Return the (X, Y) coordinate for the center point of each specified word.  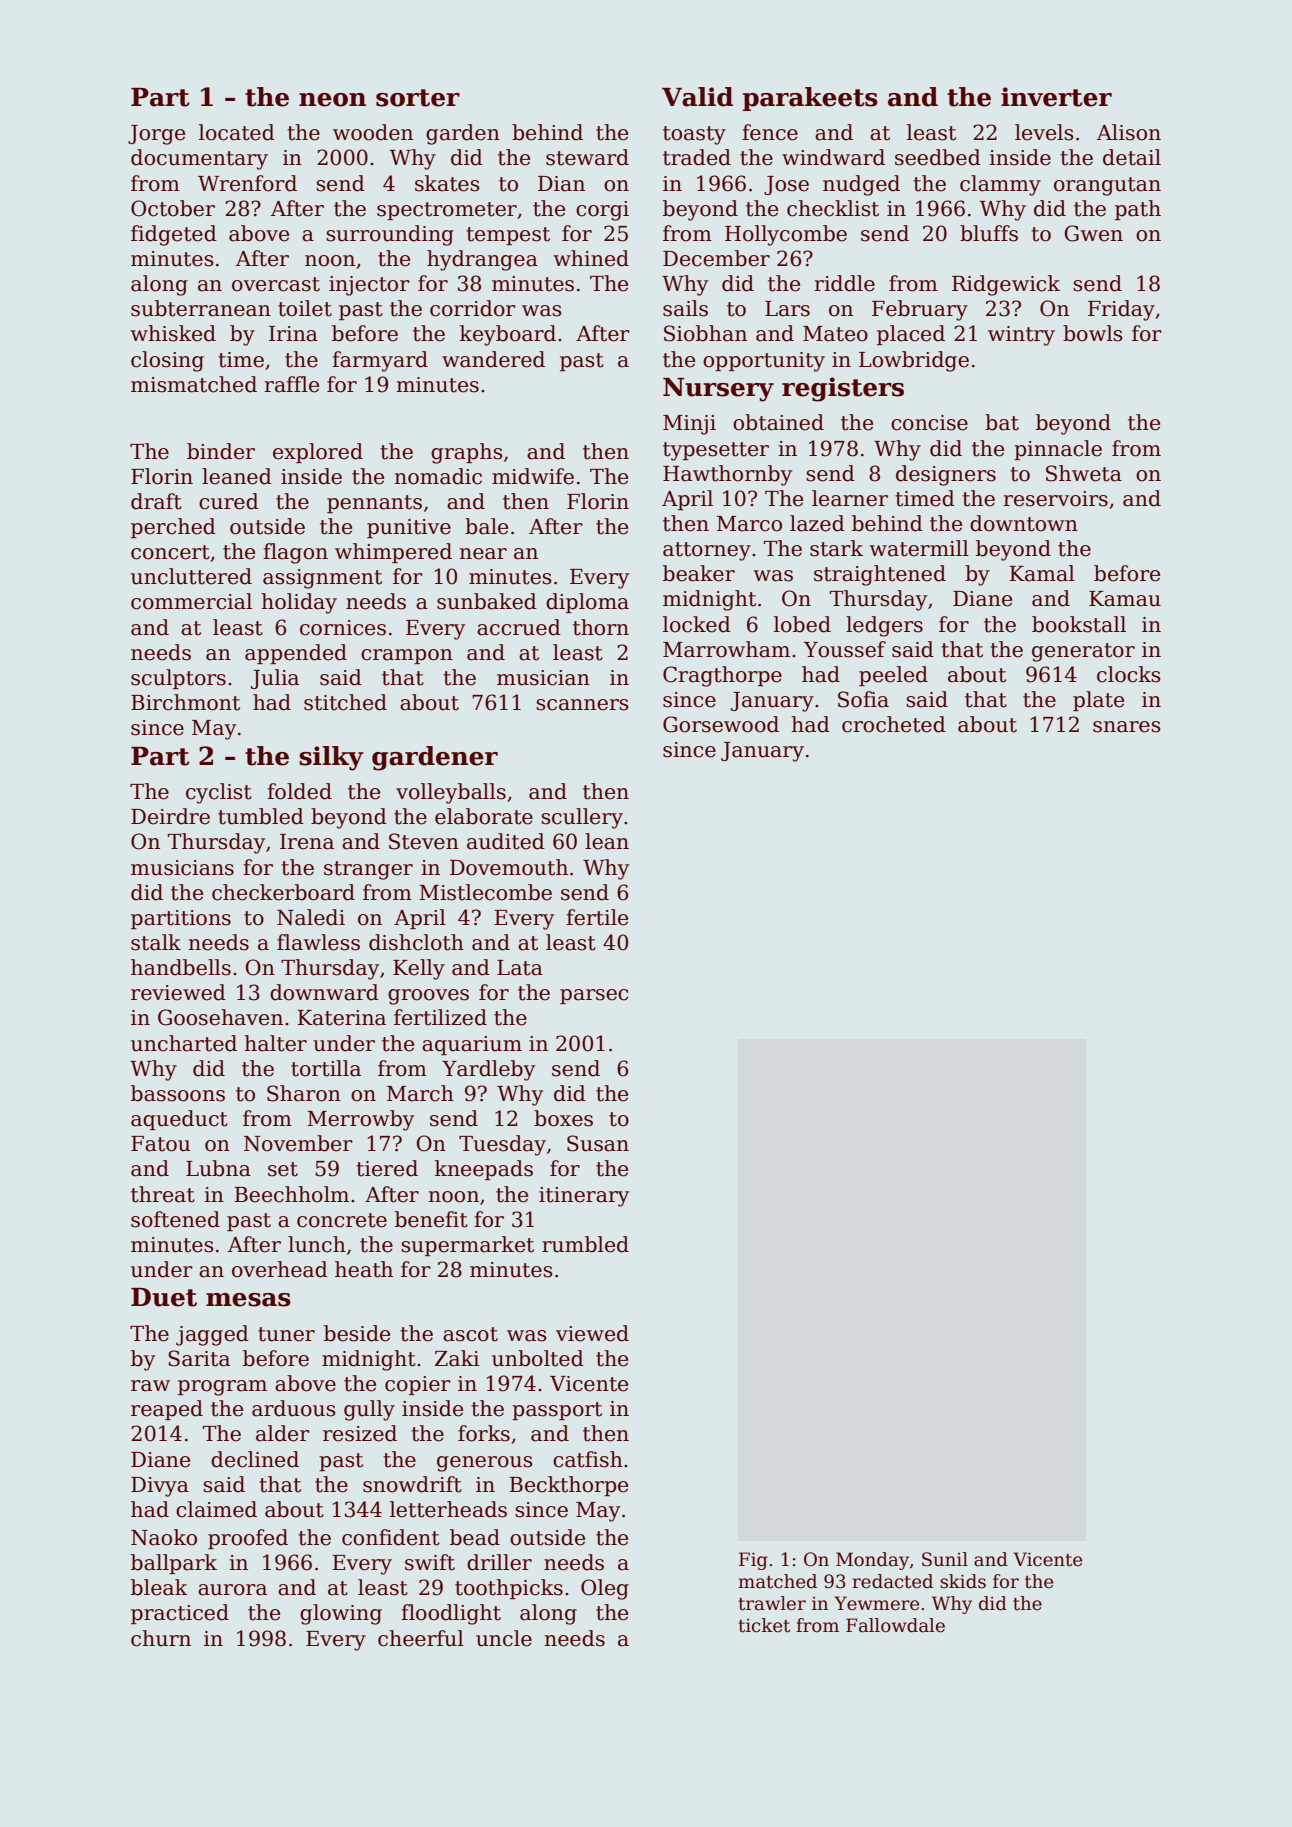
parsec (594, 996)
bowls (1093, 333)
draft (156, 501)
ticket (764, 1625)
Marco (749, 524)
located (237, 132)
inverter (1056, 97)
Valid (697, 97)
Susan (598, 1143)
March (420, 1093)
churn (161, 1638)
